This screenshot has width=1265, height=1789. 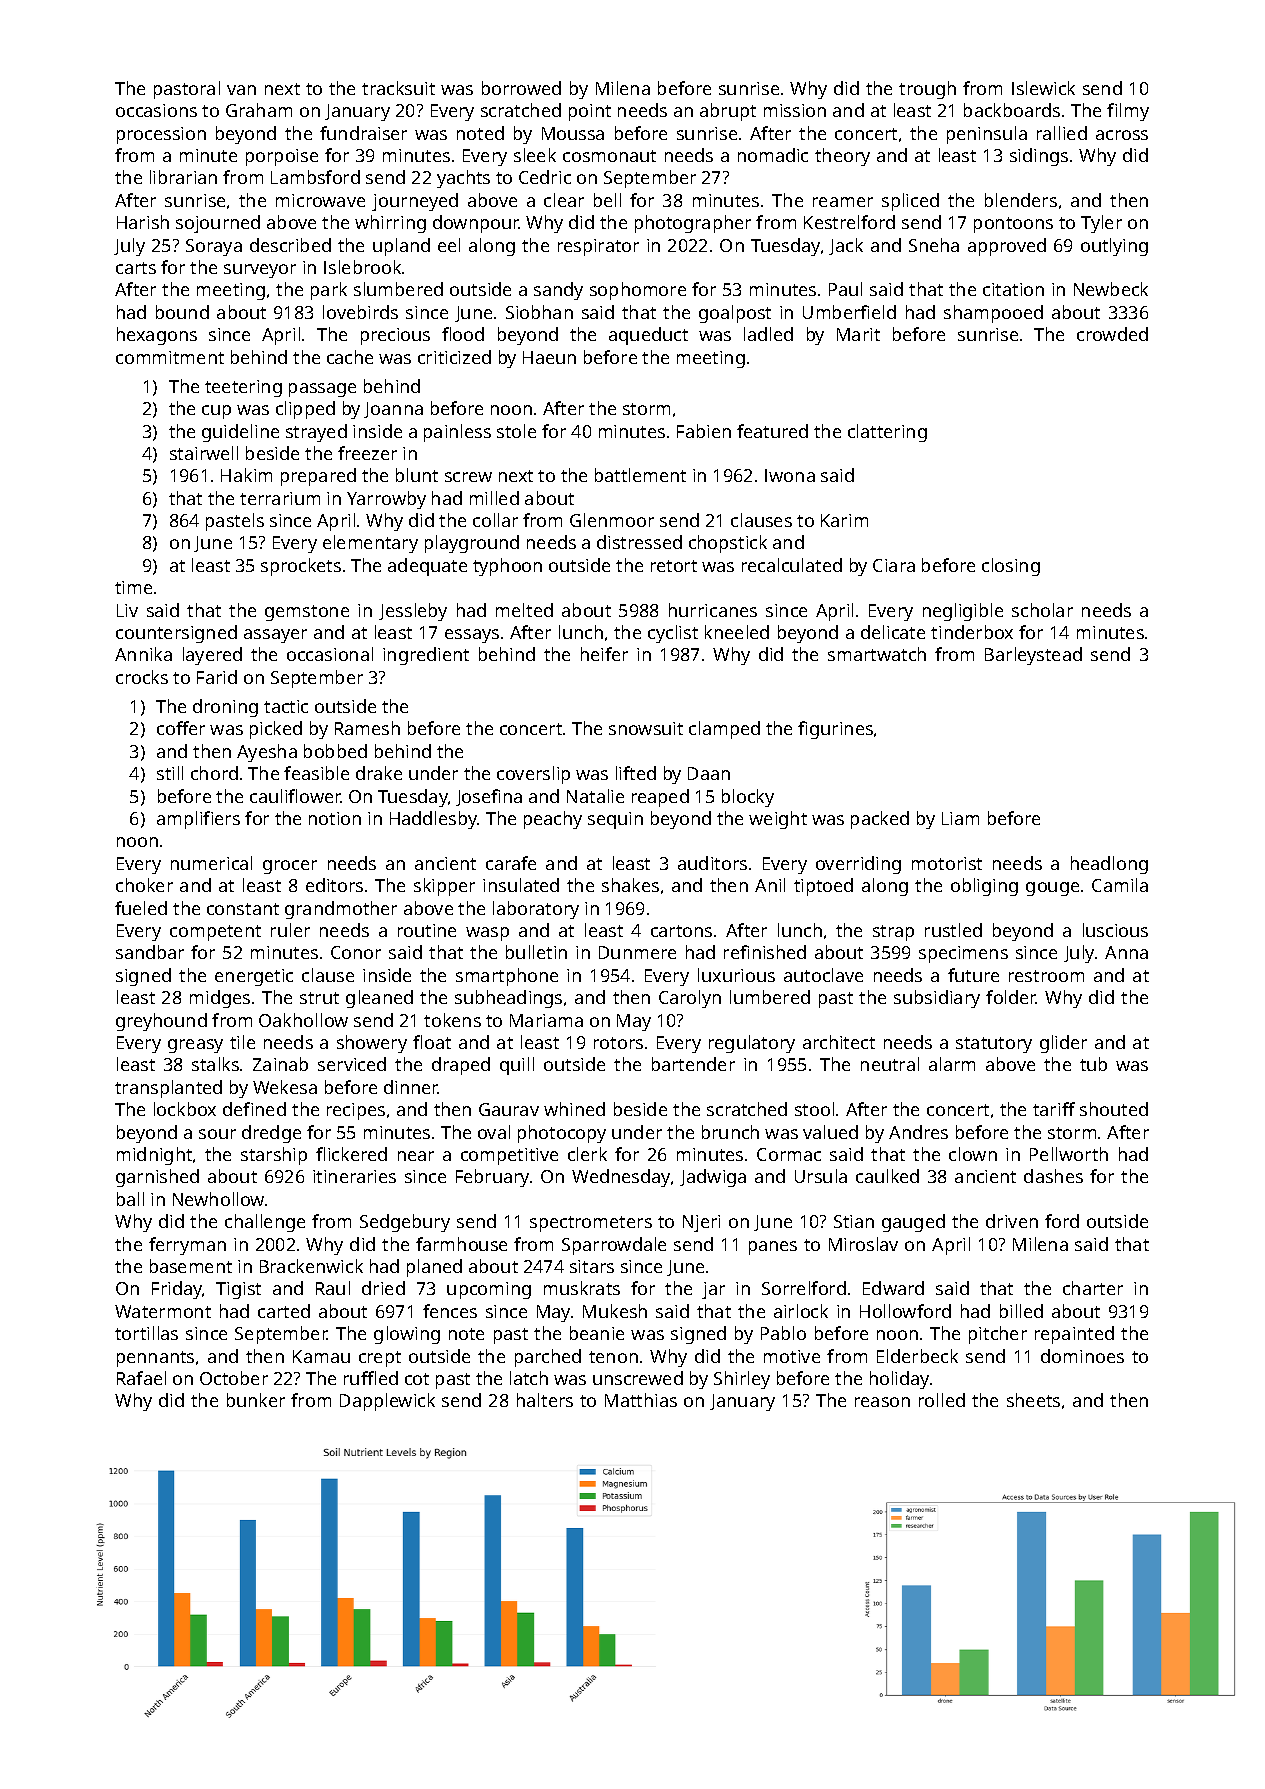 What do you see at coordinates (187, 1246) in the screenshot?
I see `ferryman` at bounding box center [187, 1246].
